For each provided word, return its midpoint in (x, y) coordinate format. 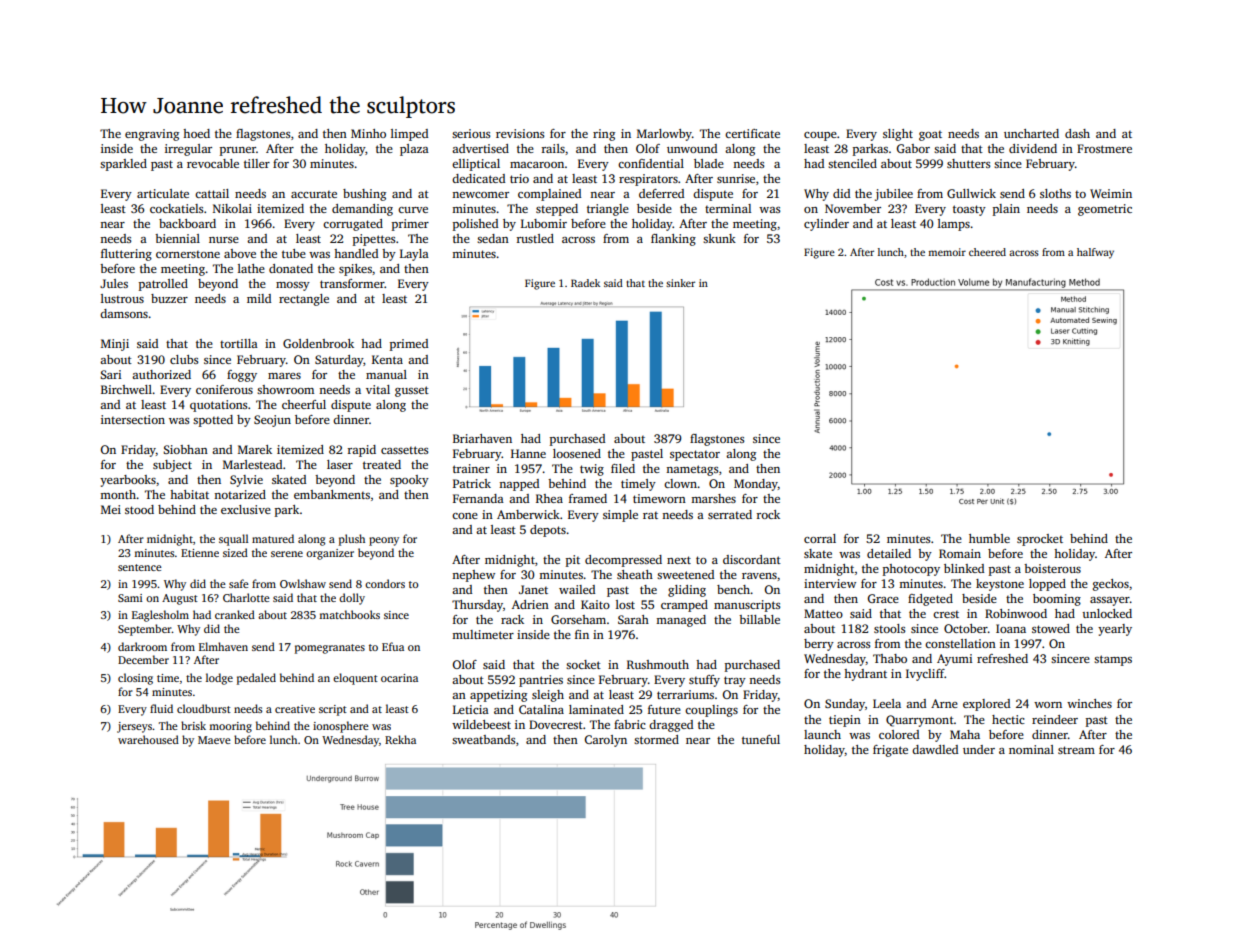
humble (989, 538)
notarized (240, 494)
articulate (163, 193)
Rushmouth (658, 664)
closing (135, 679)
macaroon (537, 165)
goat (930, 136)
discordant (752, 559)
